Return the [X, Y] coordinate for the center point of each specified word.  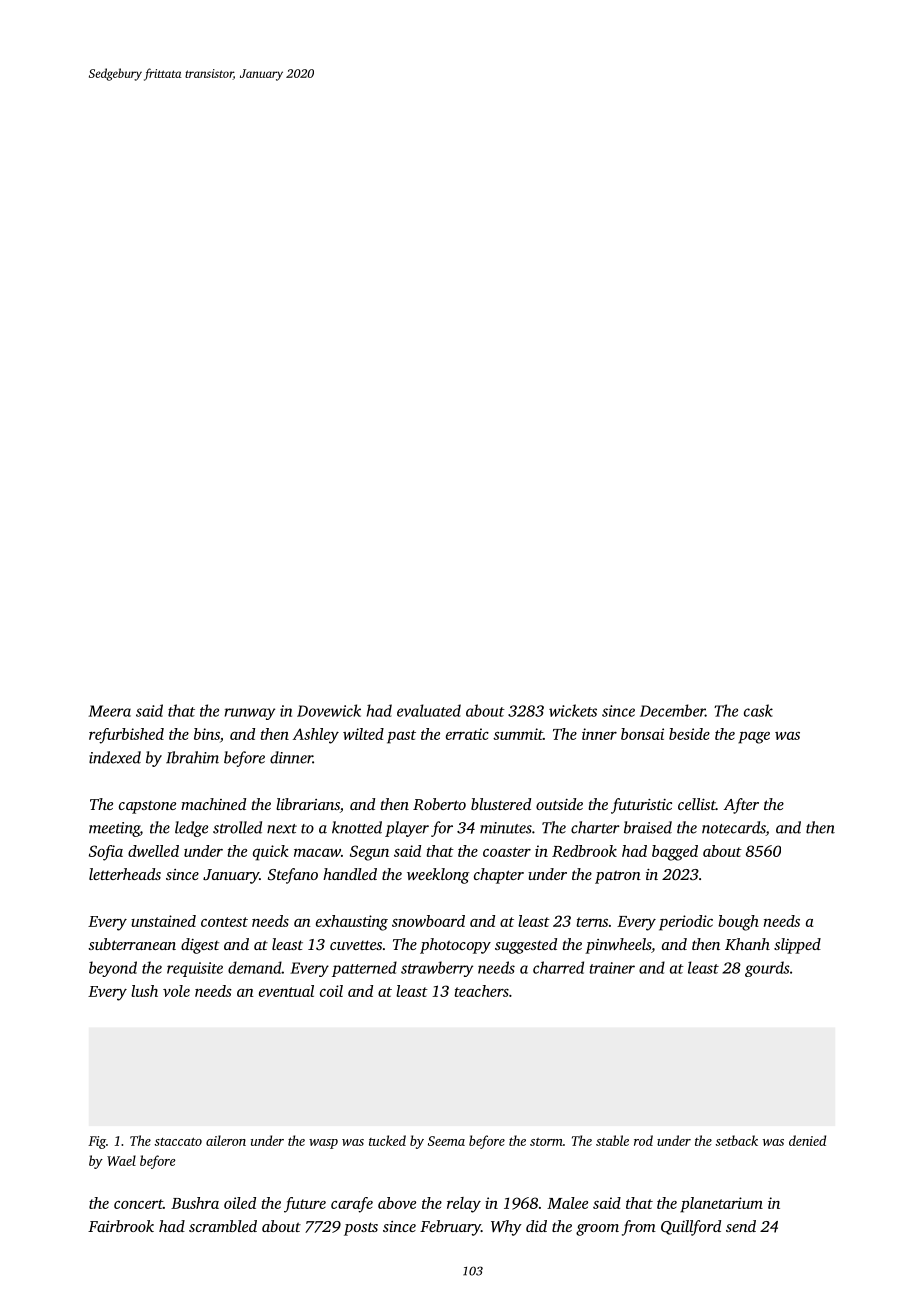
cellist [697, 804]
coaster [507, 852]
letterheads [125, 874]
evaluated [429, 710]
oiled [240, 1203]
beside [689, 734]
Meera [110, 711]
